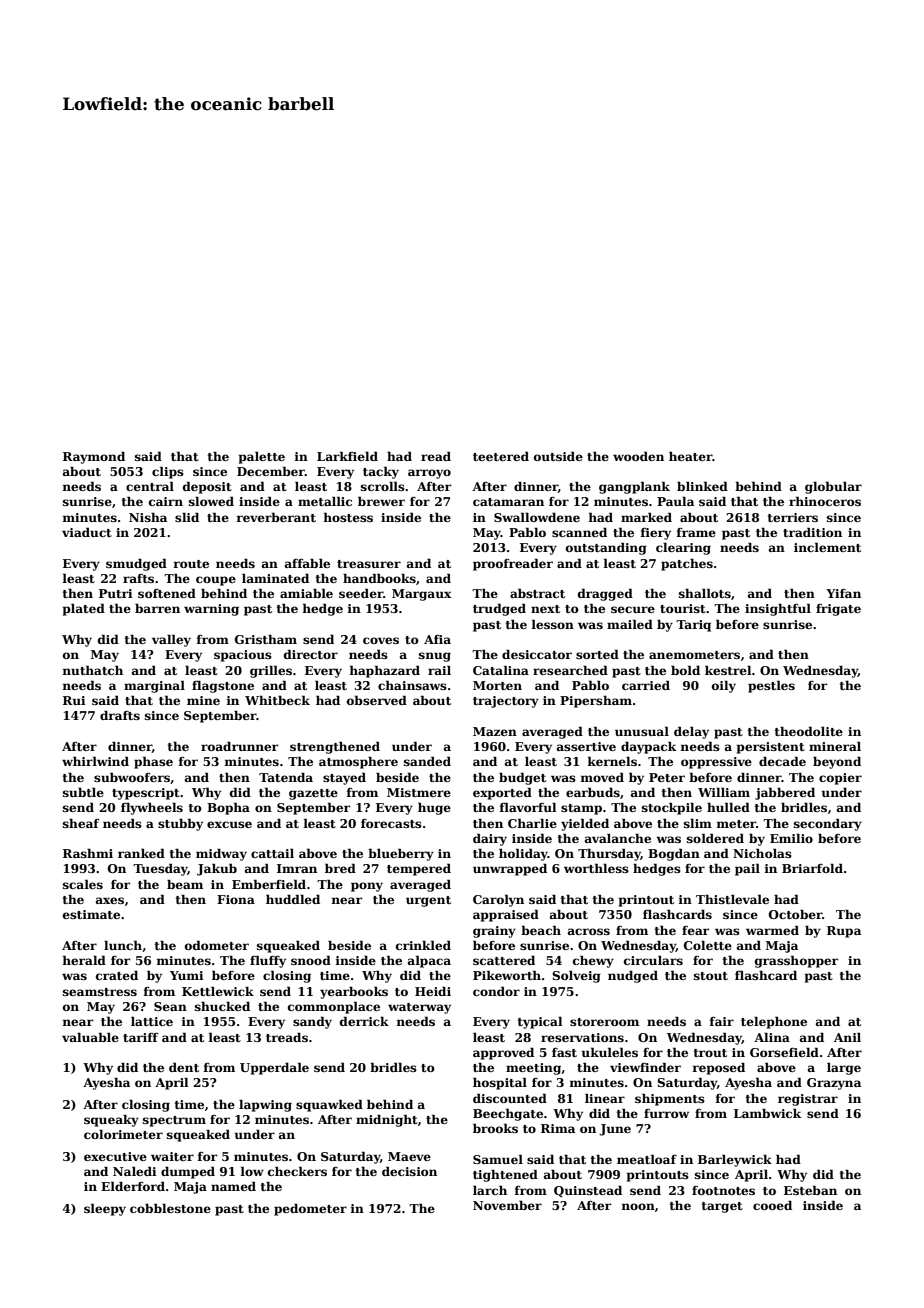  I want to click on slowed, so click(211, 501).
